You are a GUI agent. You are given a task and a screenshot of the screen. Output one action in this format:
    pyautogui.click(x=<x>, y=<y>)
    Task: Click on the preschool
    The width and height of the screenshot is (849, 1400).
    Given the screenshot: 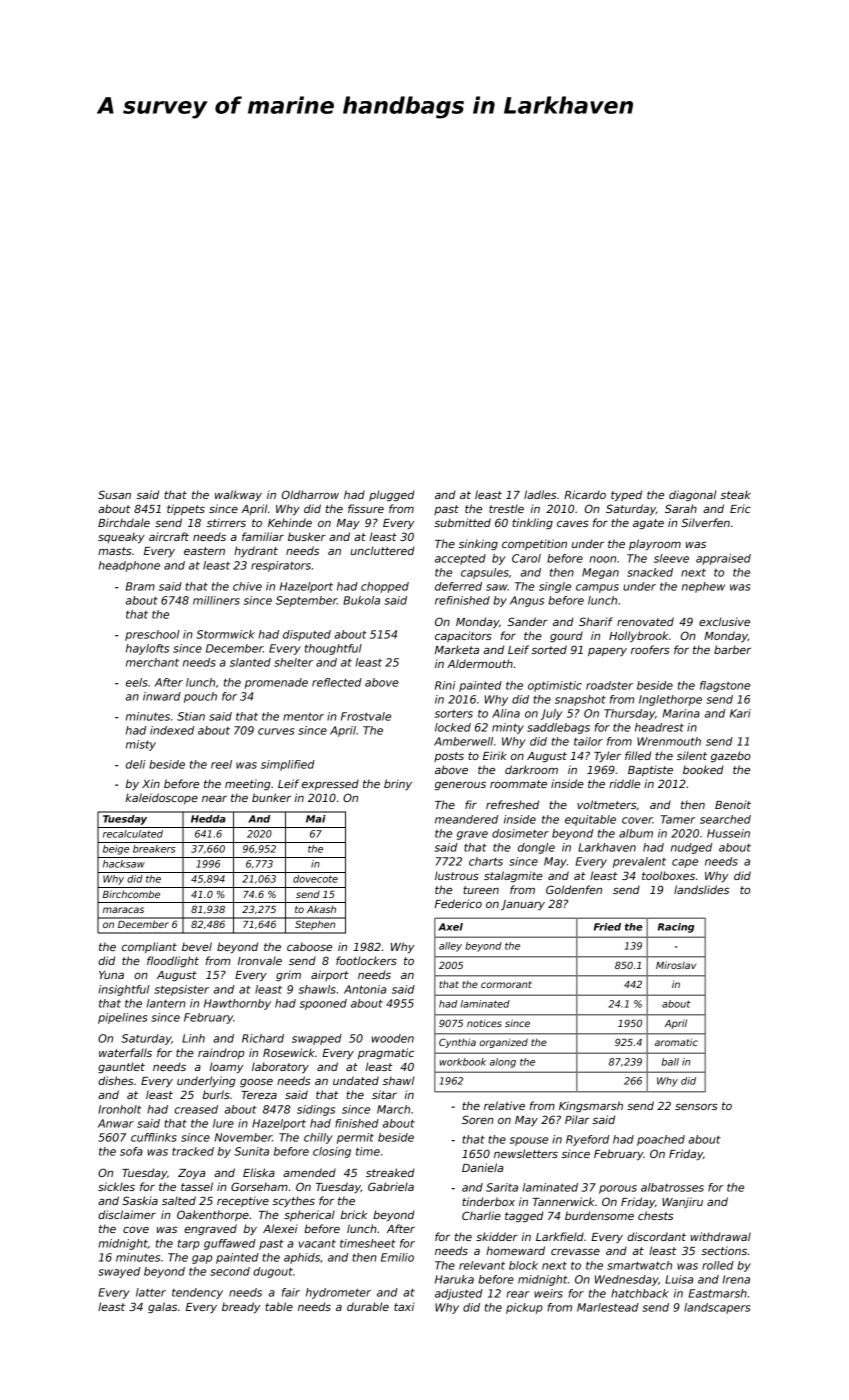 What is the action you would take?
    pyautogui.click(x=152, y=635)
